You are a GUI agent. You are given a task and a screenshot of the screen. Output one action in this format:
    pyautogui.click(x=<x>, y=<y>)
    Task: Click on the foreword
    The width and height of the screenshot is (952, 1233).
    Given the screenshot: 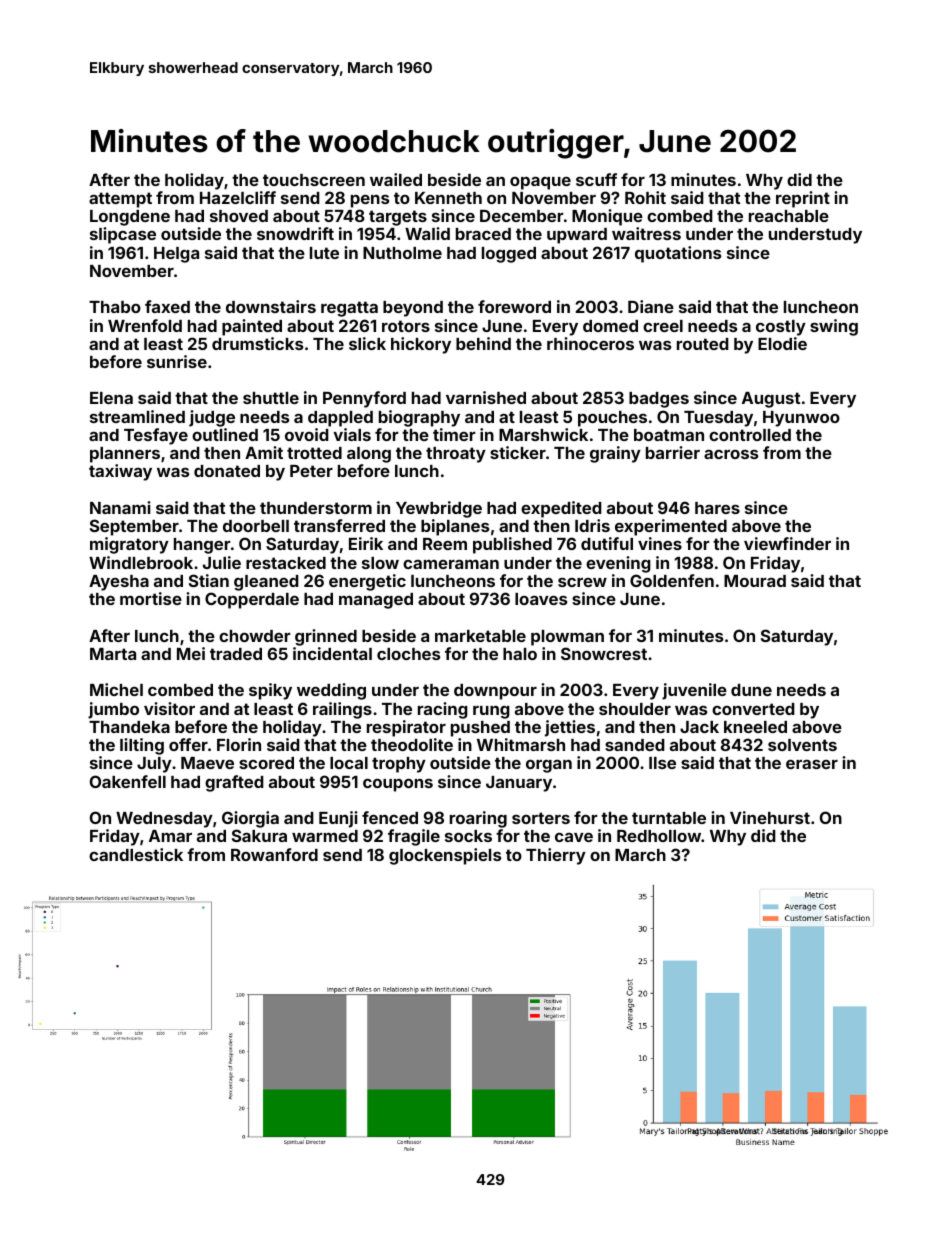 What is the action you would take?
    pyautogui.click(x=514, y=306)
